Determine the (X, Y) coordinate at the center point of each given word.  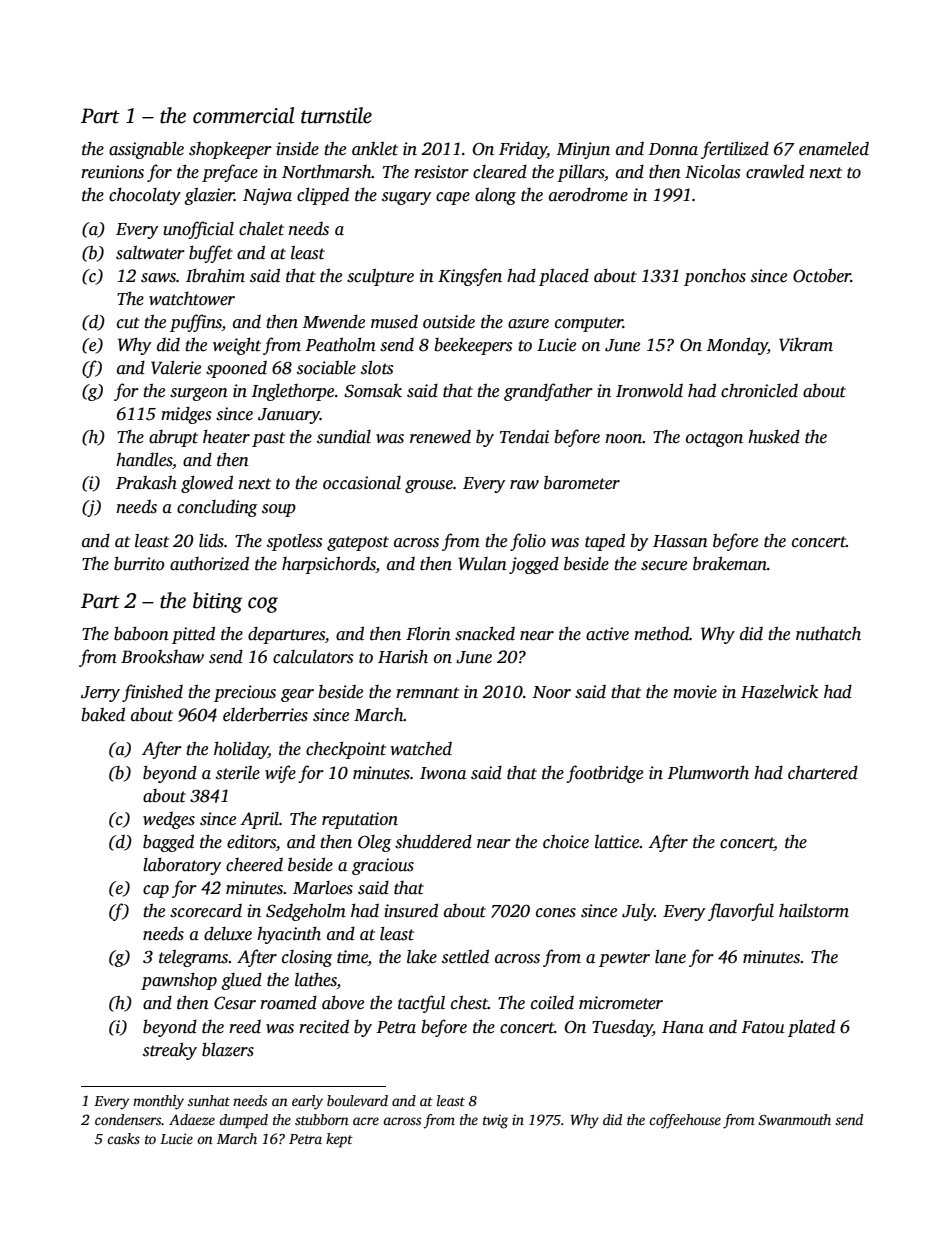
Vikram (806, 345)
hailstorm (814, 911)
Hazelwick (779, 692)
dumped (243, 1121)
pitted (193, 635)
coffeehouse (685, 1121)
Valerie (176, 367)
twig (495, 1121)
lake (422, 957)
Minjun (583, 150)
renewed (440, 437)
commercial (243, 115)
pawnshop (179, 981)
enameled (834, 148)
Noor (551, 692)
